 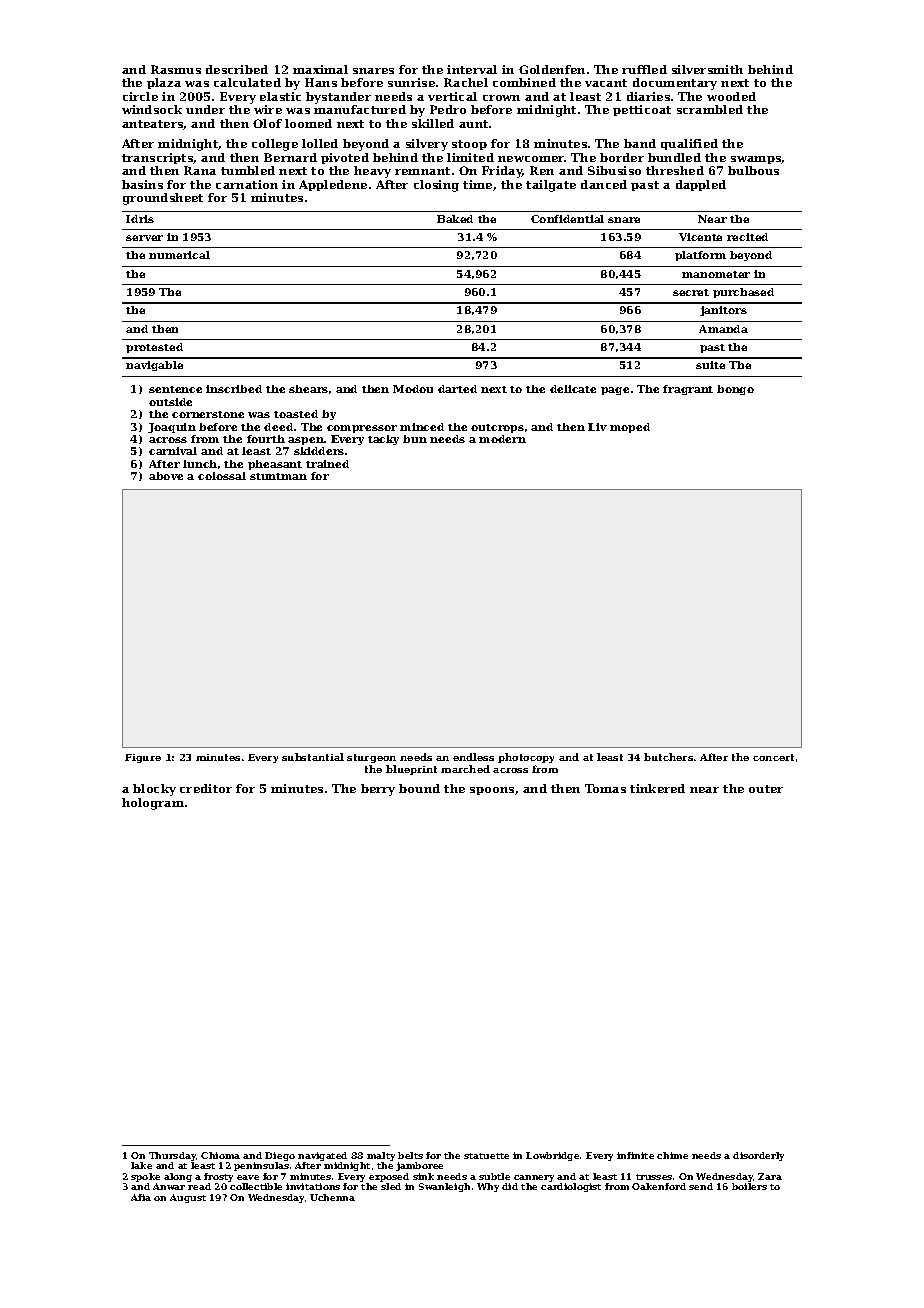 I want to click on Afia, so click(x=141, y=1197).
